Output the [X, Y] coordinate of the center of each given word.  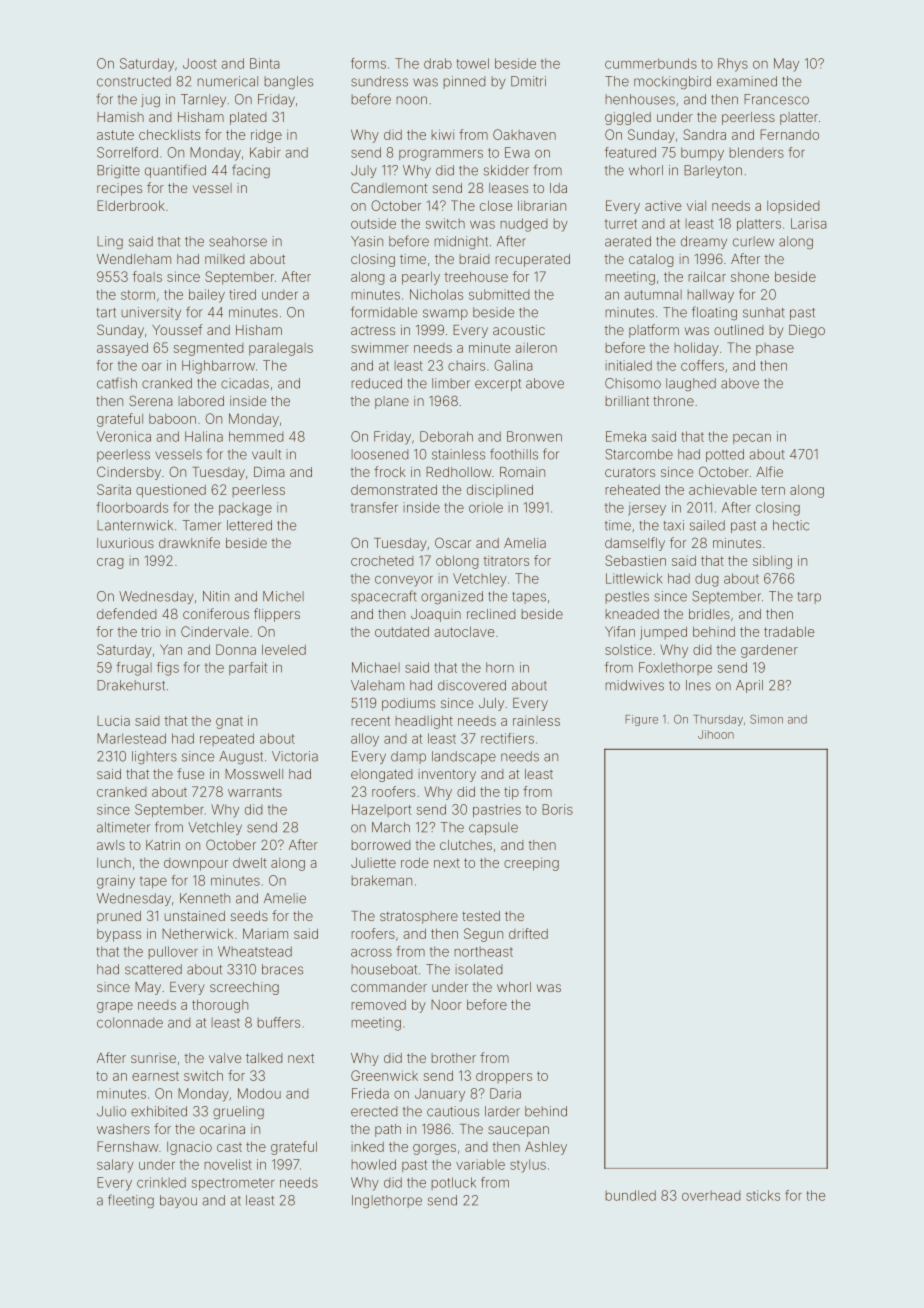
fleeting [131, 1201]
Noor [446, 1005]
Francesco [776, 99]
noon [412, 100]
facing [251, 171]
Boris [557, 809]
